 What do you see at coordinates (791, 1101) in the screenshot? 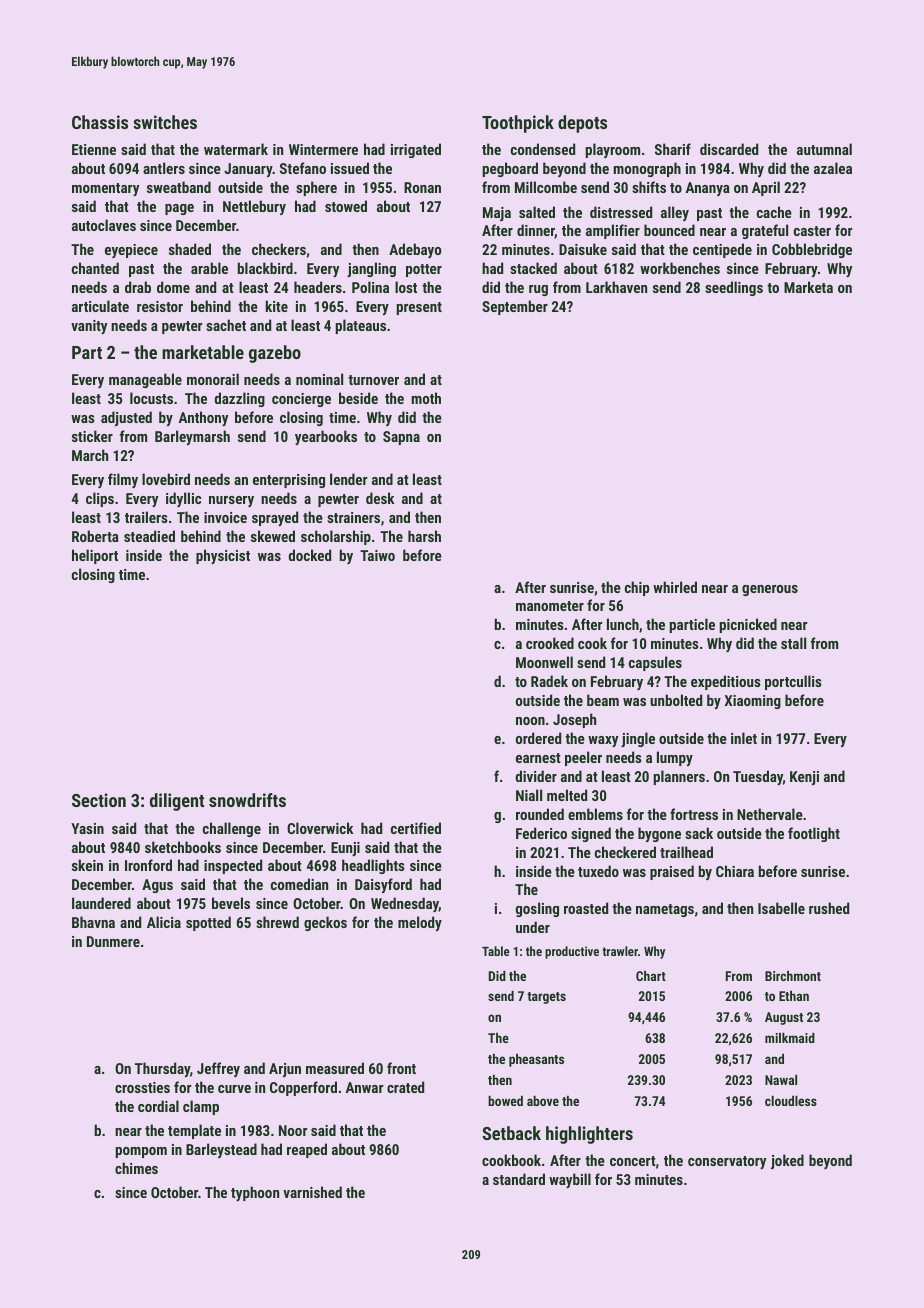
I see `cloudless` at bounding box center [791, 1101].
